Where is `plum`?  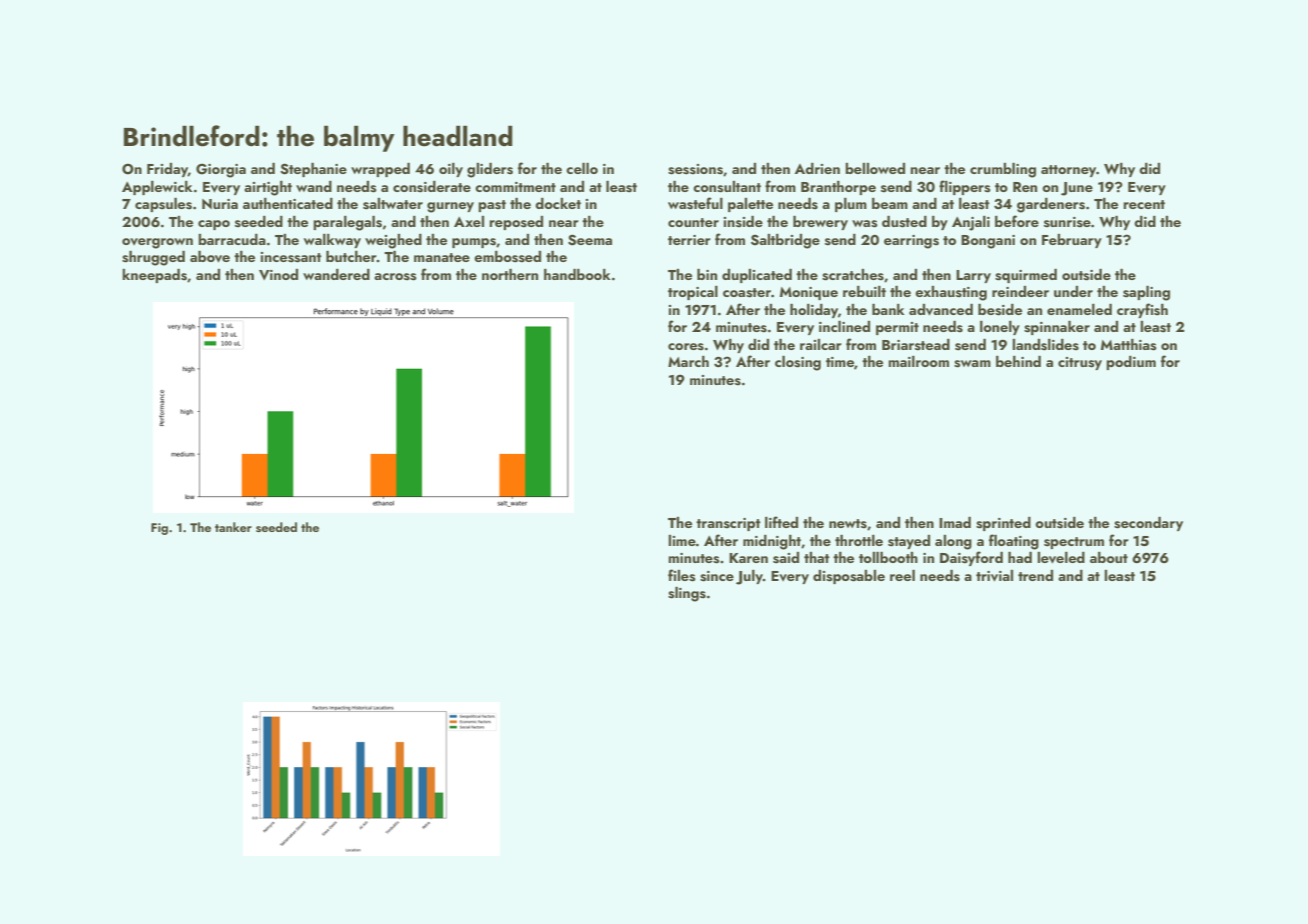
plum is located at coordinates (851, 205).
